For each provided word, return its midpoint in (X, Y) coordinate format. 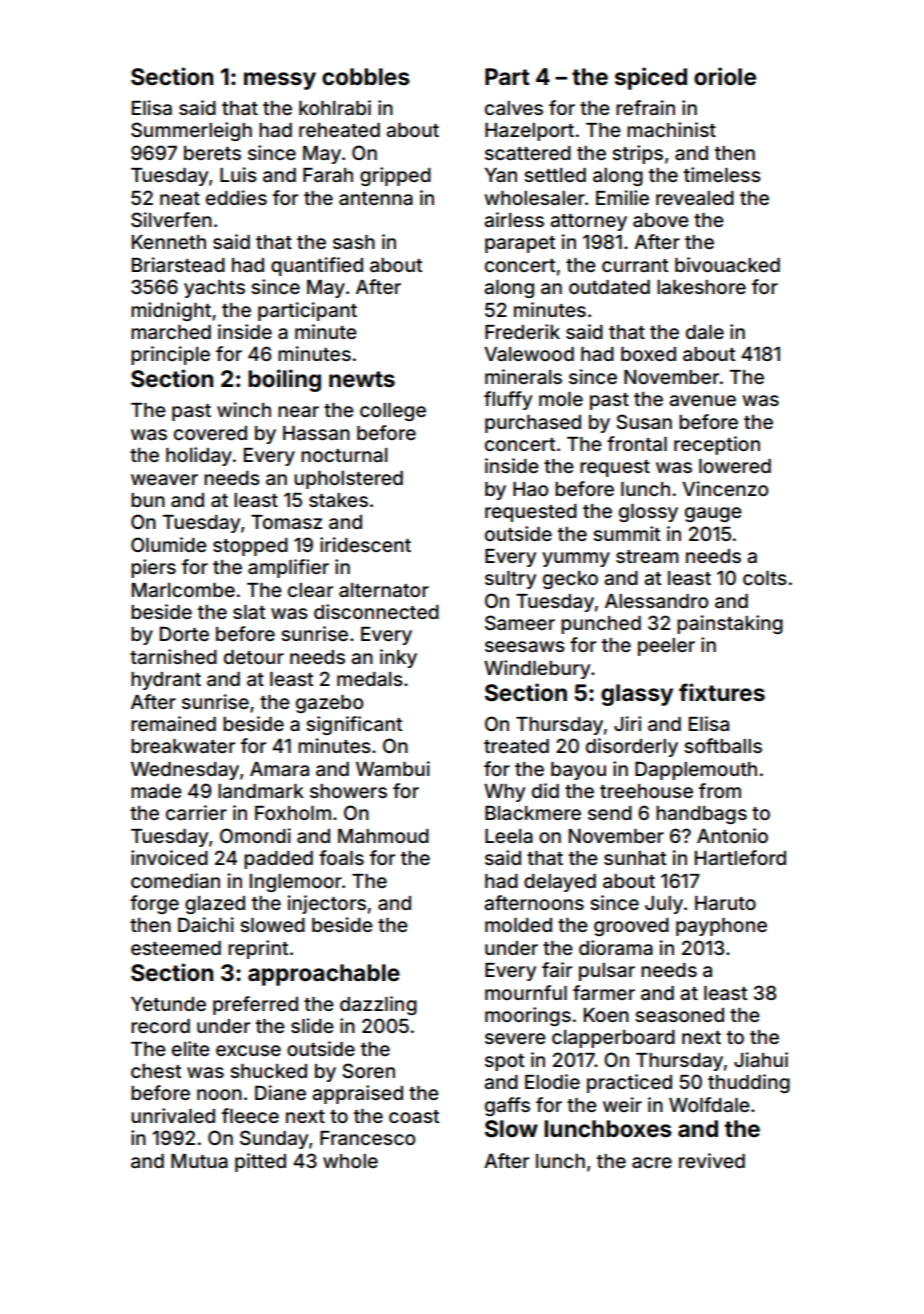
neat (180, 198)
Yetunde (168, 1004)
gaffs (507, 1106)
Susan (644, 421)
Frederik (522, 331)
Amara (279, 769)
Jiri (627, 723)
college (393, 412)
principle (170, 355)
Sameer (520, 622)
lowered (735, 466)
